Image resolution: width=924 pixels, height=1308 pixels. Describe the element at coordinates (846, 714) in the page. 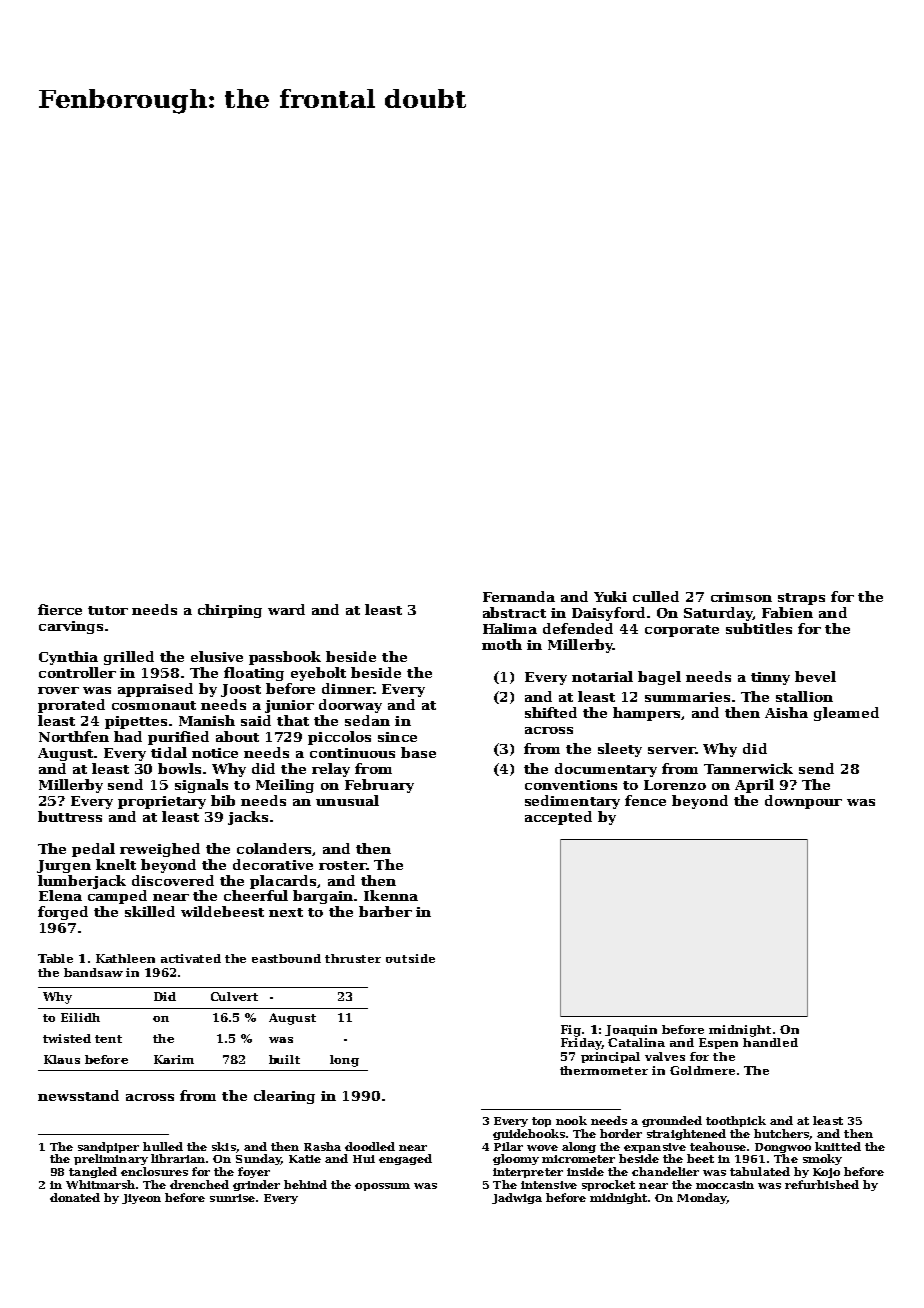

I see `gleamed` at that location.
